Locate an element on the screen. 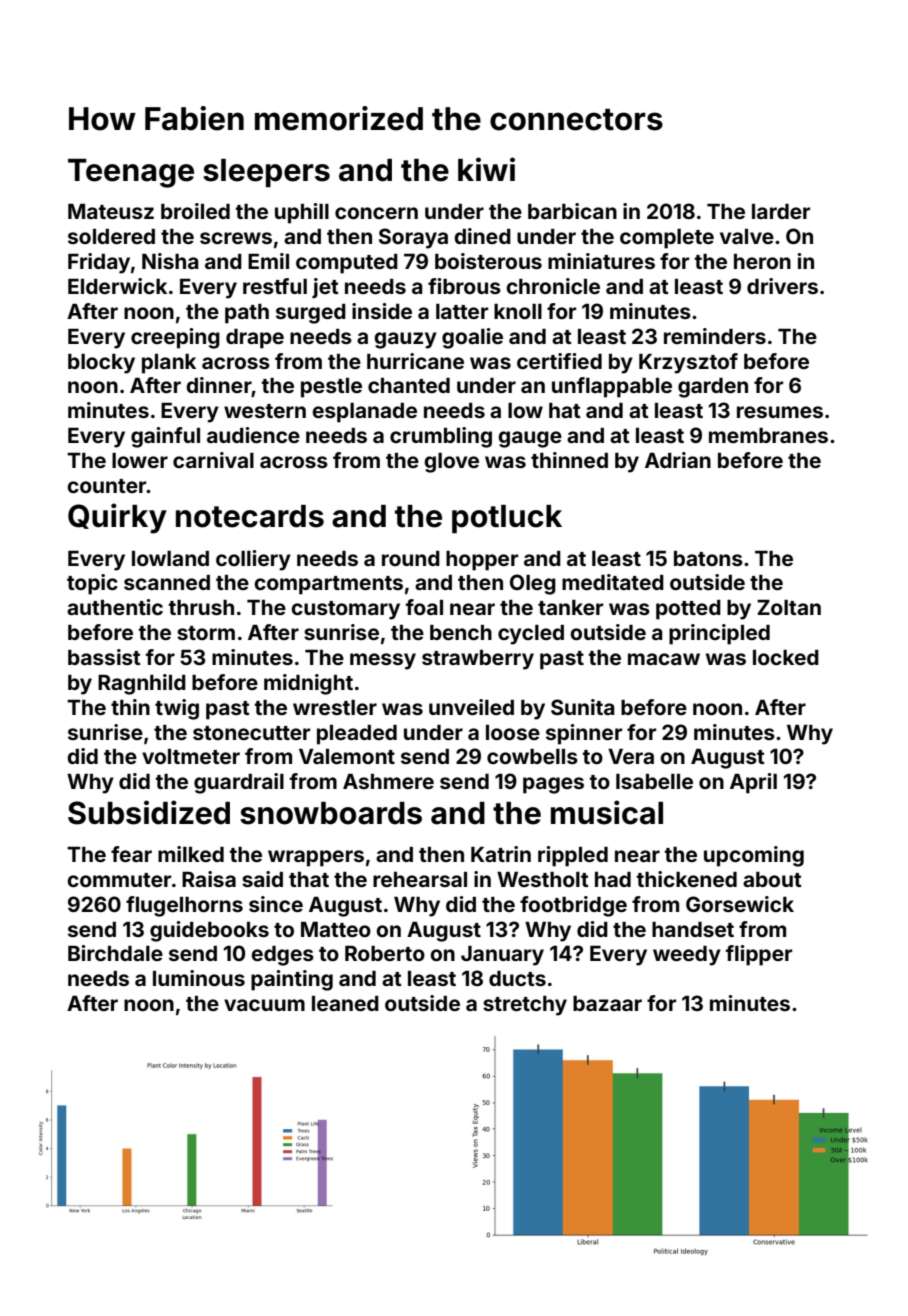  batons is located at coordinates (708, 558).
